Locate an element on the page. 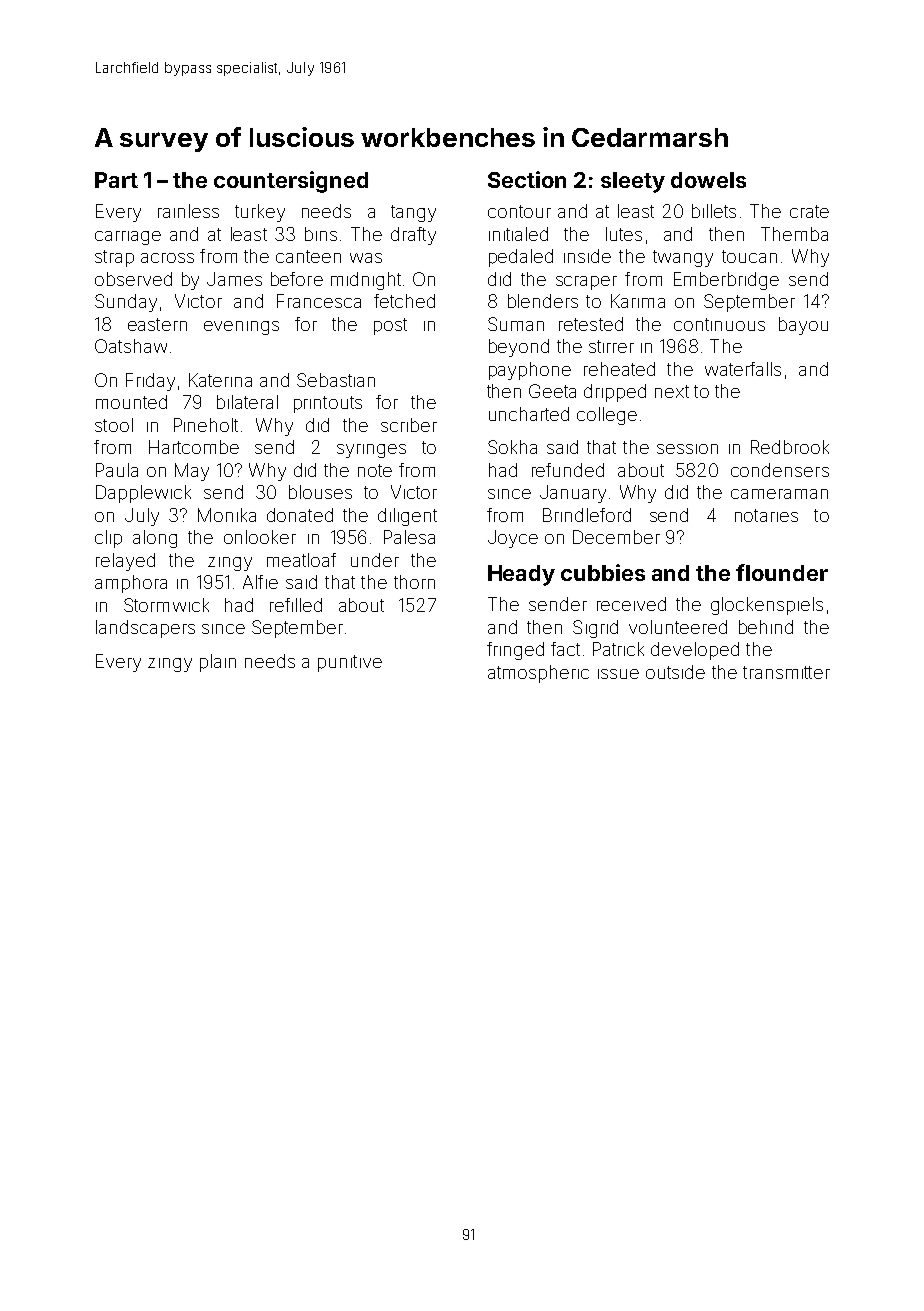  session is located at coordinates (687, 449).
